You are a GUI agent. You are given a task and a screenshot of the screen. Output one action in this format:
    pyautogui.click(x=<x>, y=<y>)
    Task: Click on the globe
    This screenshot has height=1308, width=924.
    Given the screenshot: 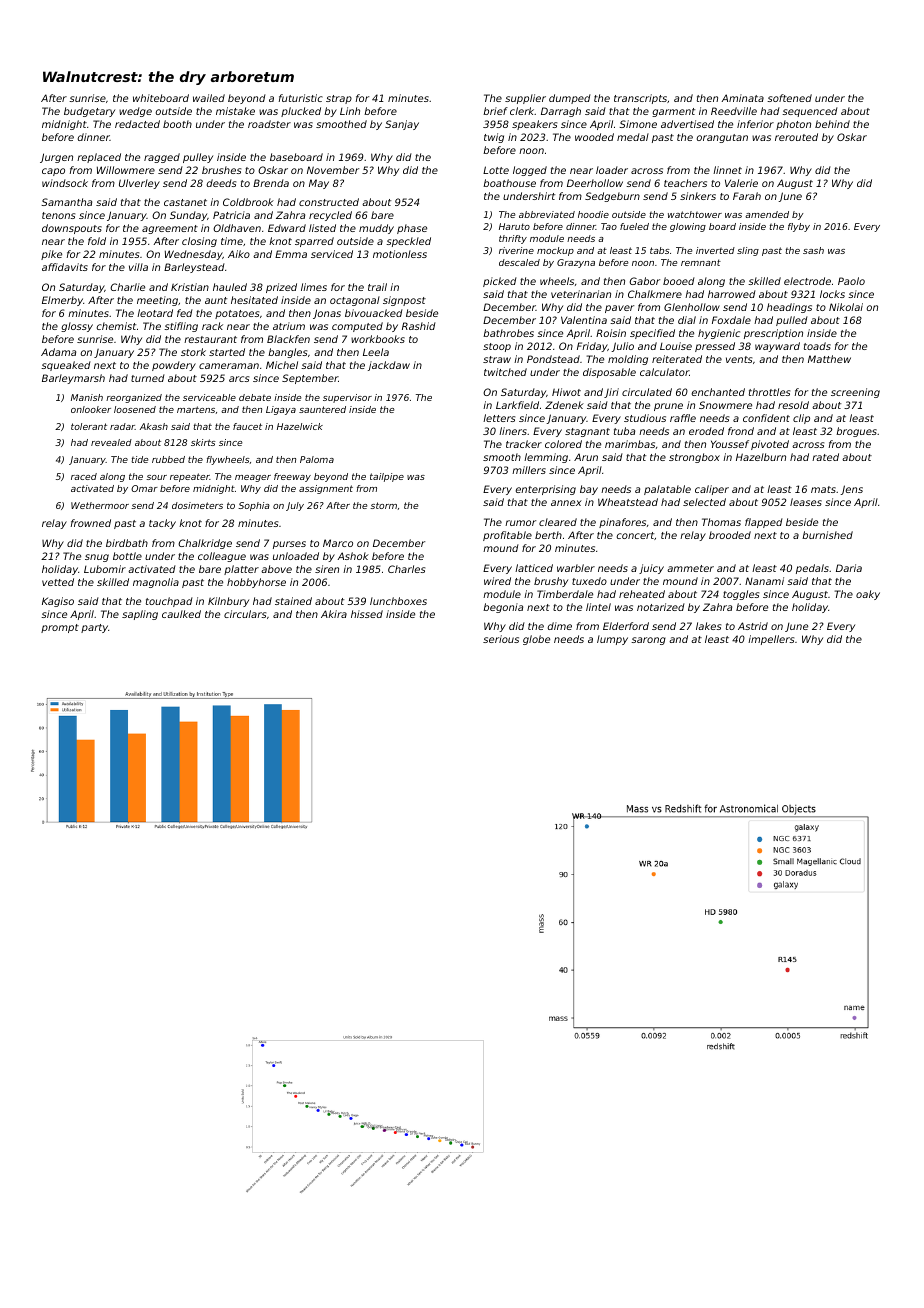 What is the action you would take?
    pyautogui.click(x=536, y=640)
